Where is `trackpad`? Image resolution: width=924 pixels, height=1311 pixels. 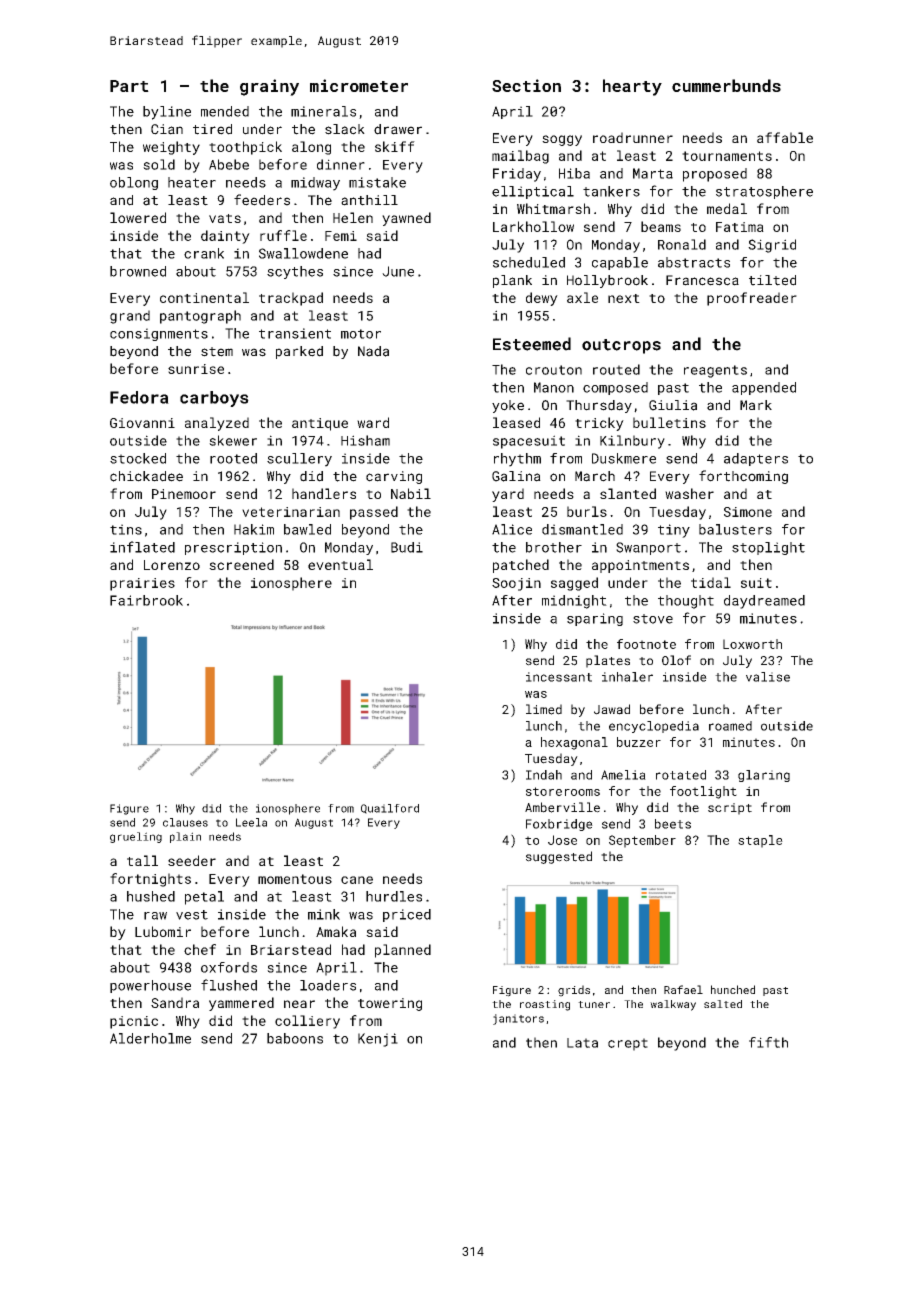 trackpad is located at coordinates (291, 299).
